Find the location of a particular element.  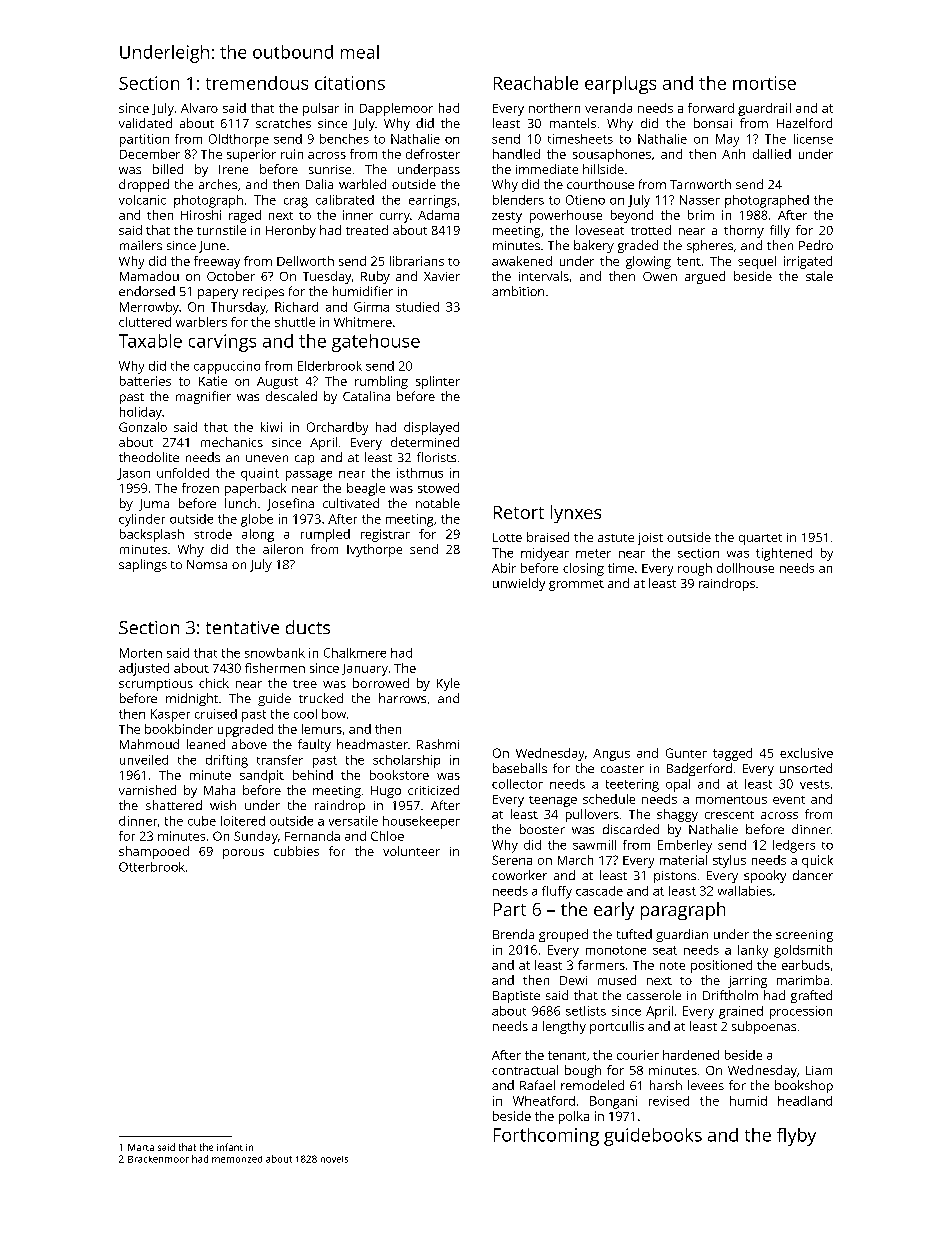

transfer is located at coordinates (280, 760).
